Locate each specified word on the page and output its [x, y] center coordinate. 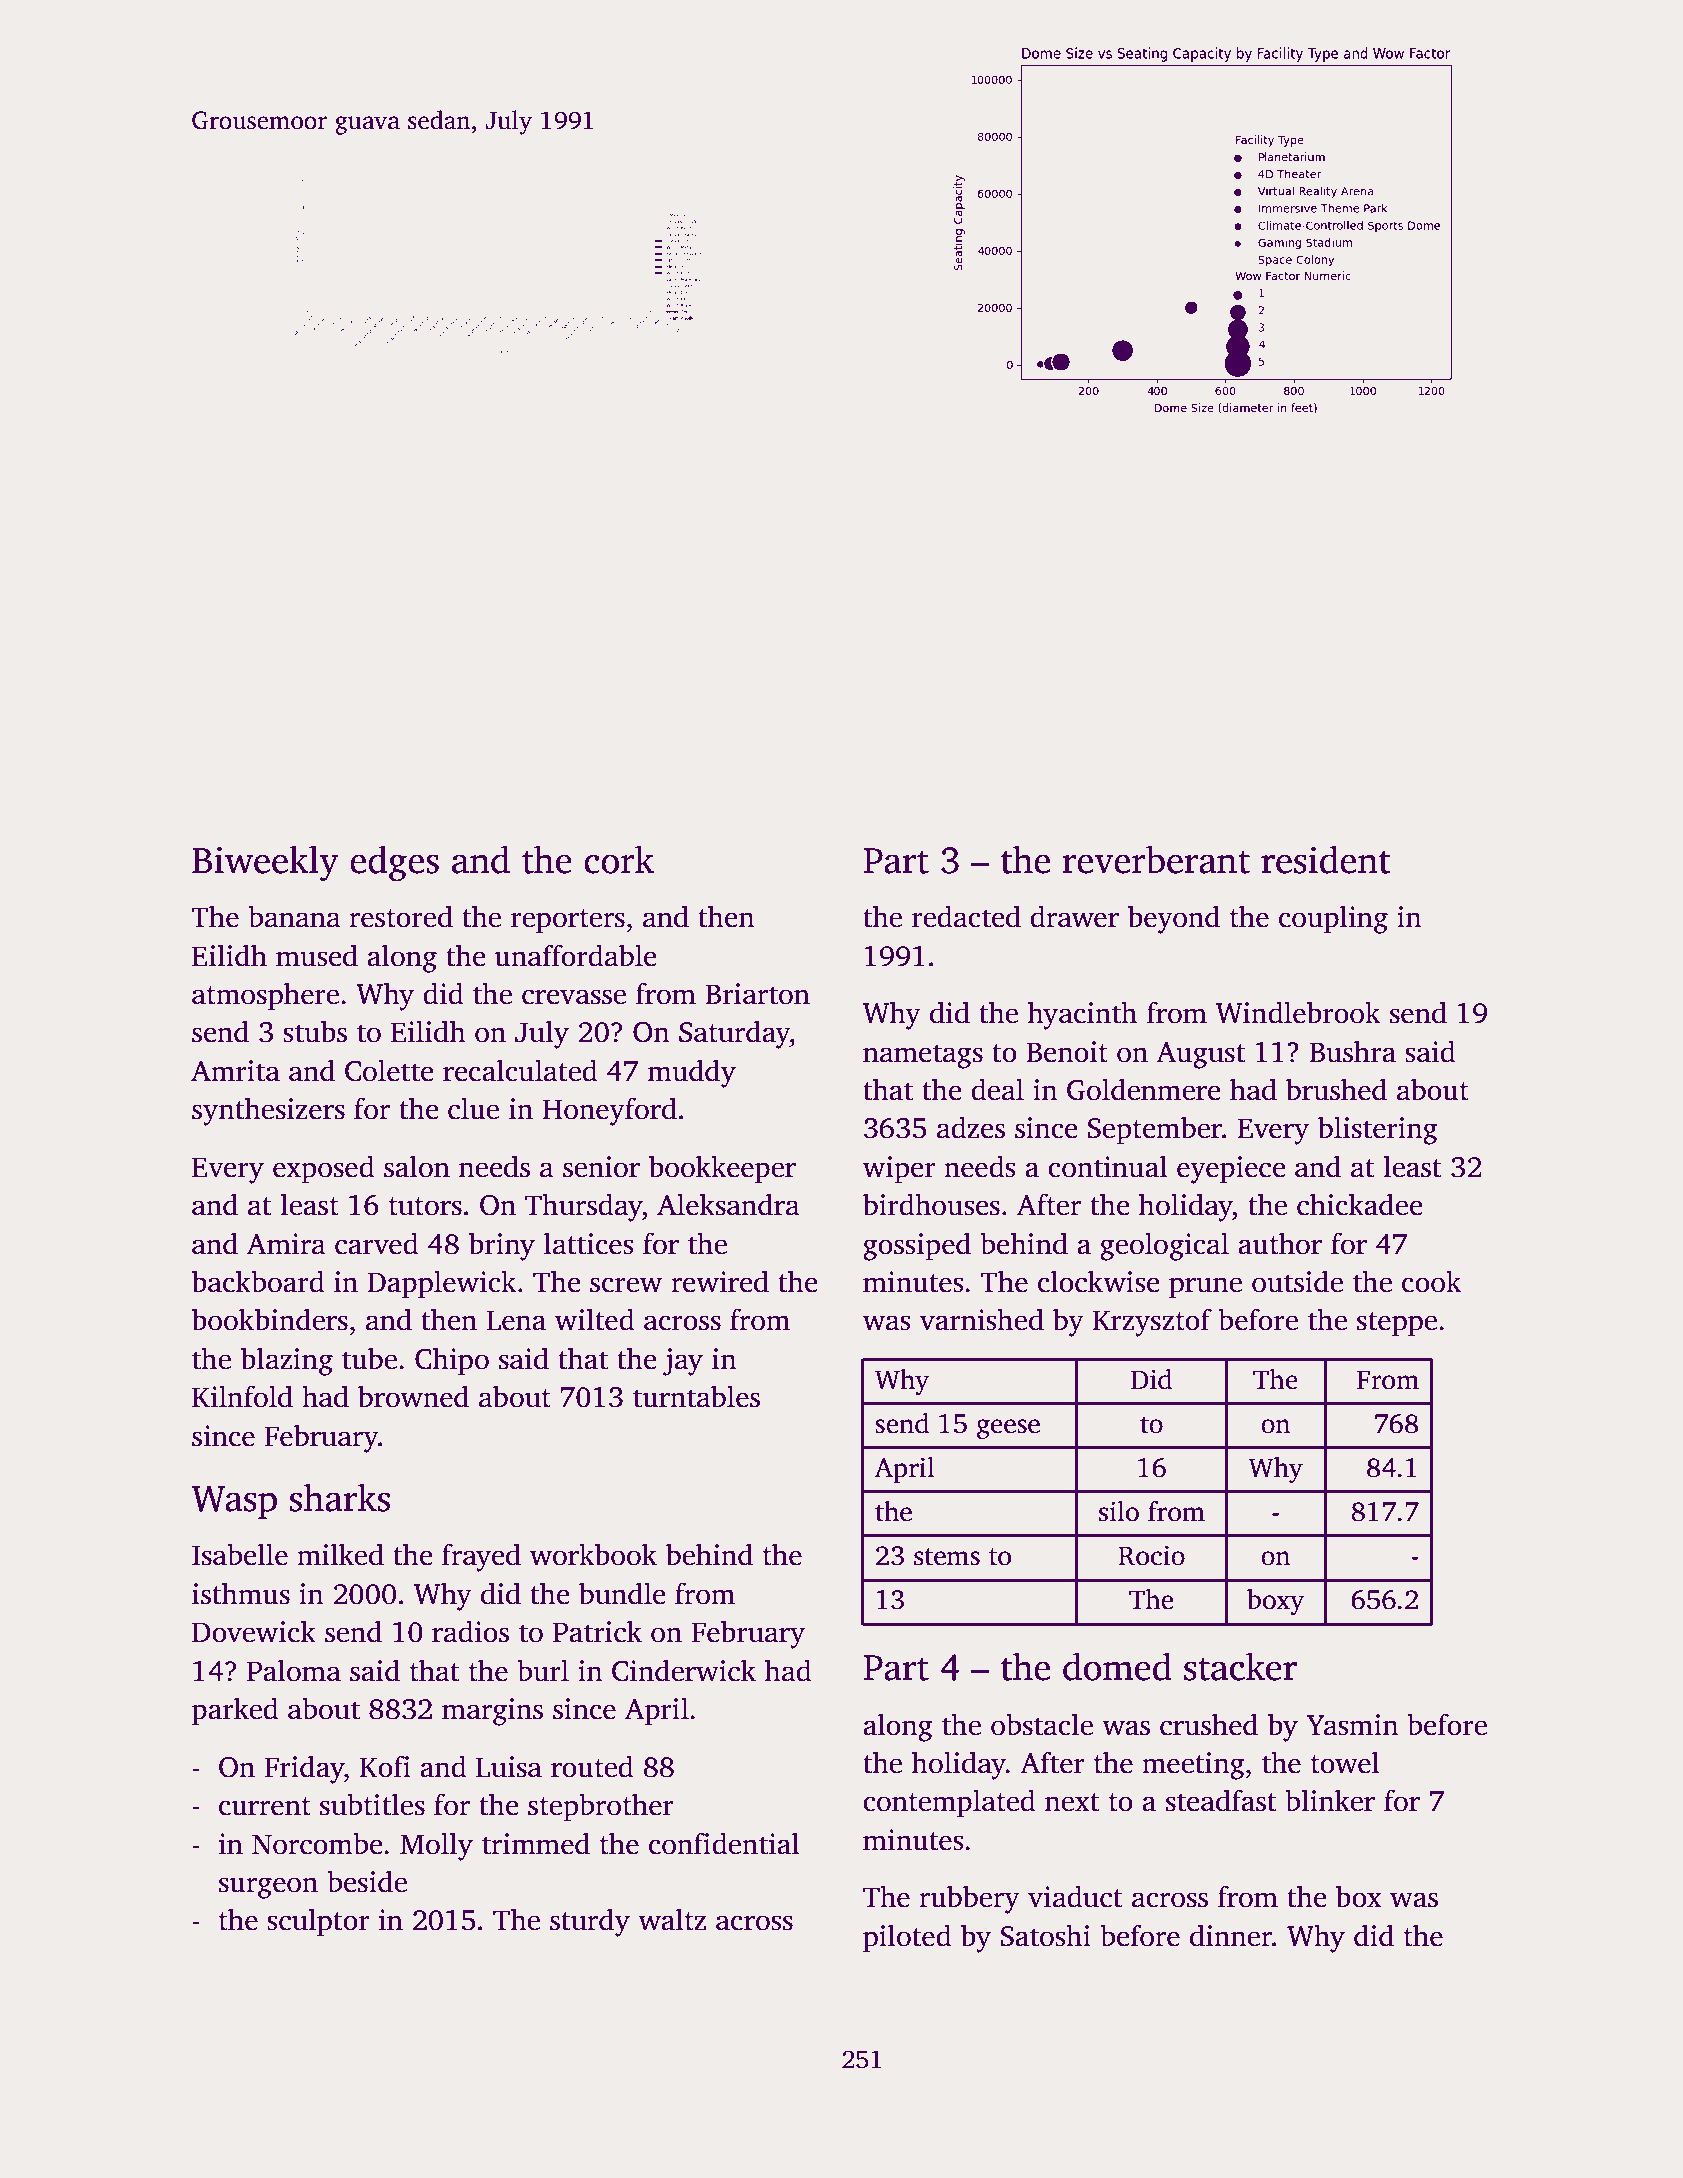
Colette [389, 1070]
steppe [1397, 1324]
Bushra [1352, 1051]
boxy [1275, 1602]
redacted [966, 916]
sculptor [318, 1922]
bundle [622, 1593]
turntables [696, 1396]
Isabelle [240, 1554]
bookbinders [270, 1319]
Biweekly [265, 863]
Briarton [757, 994]
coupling [1333, 919]
